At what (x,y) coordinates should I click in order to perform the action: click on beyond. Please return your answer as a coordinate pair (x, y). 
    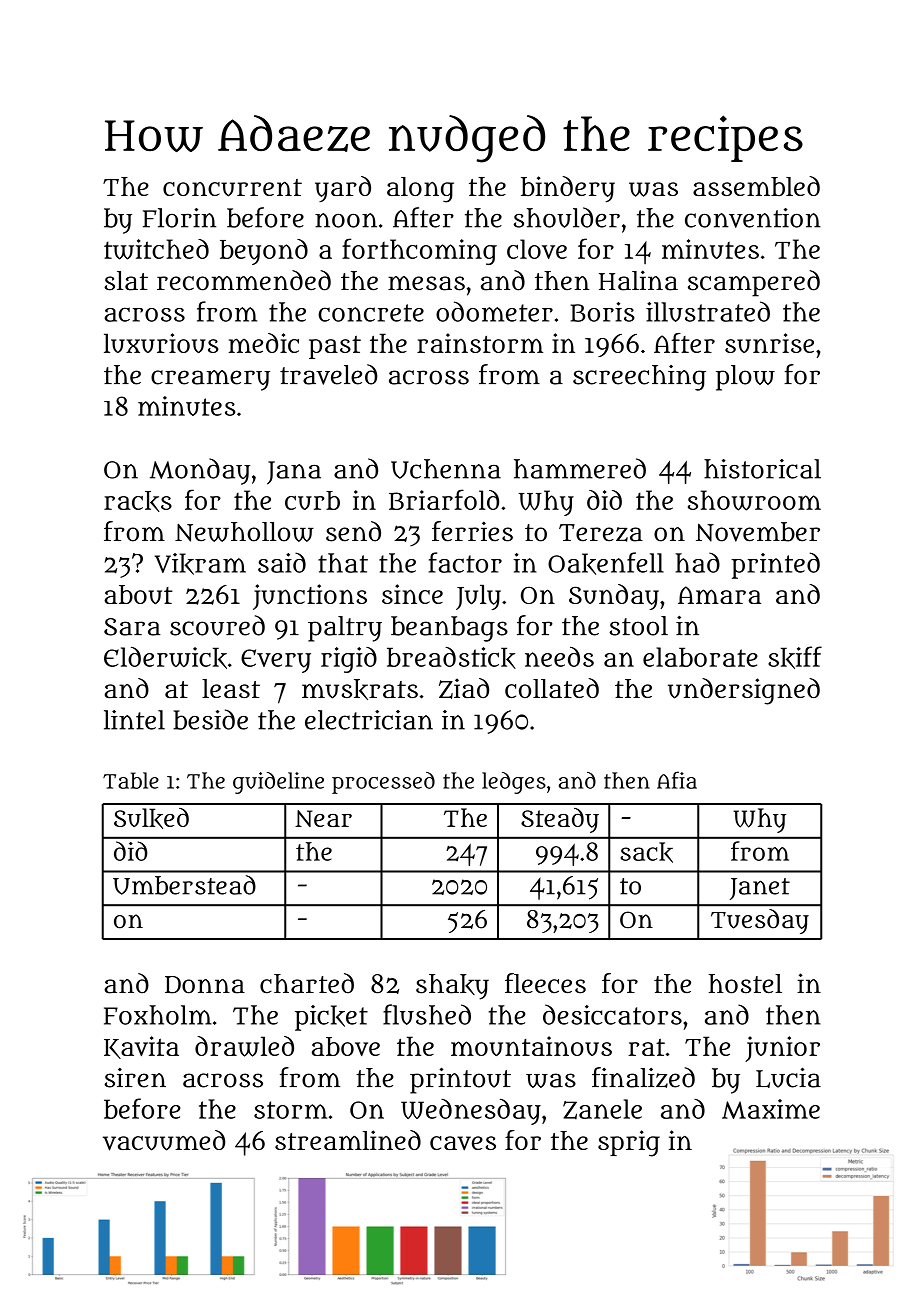
    Looking at the image, I should click on (264, 252).
